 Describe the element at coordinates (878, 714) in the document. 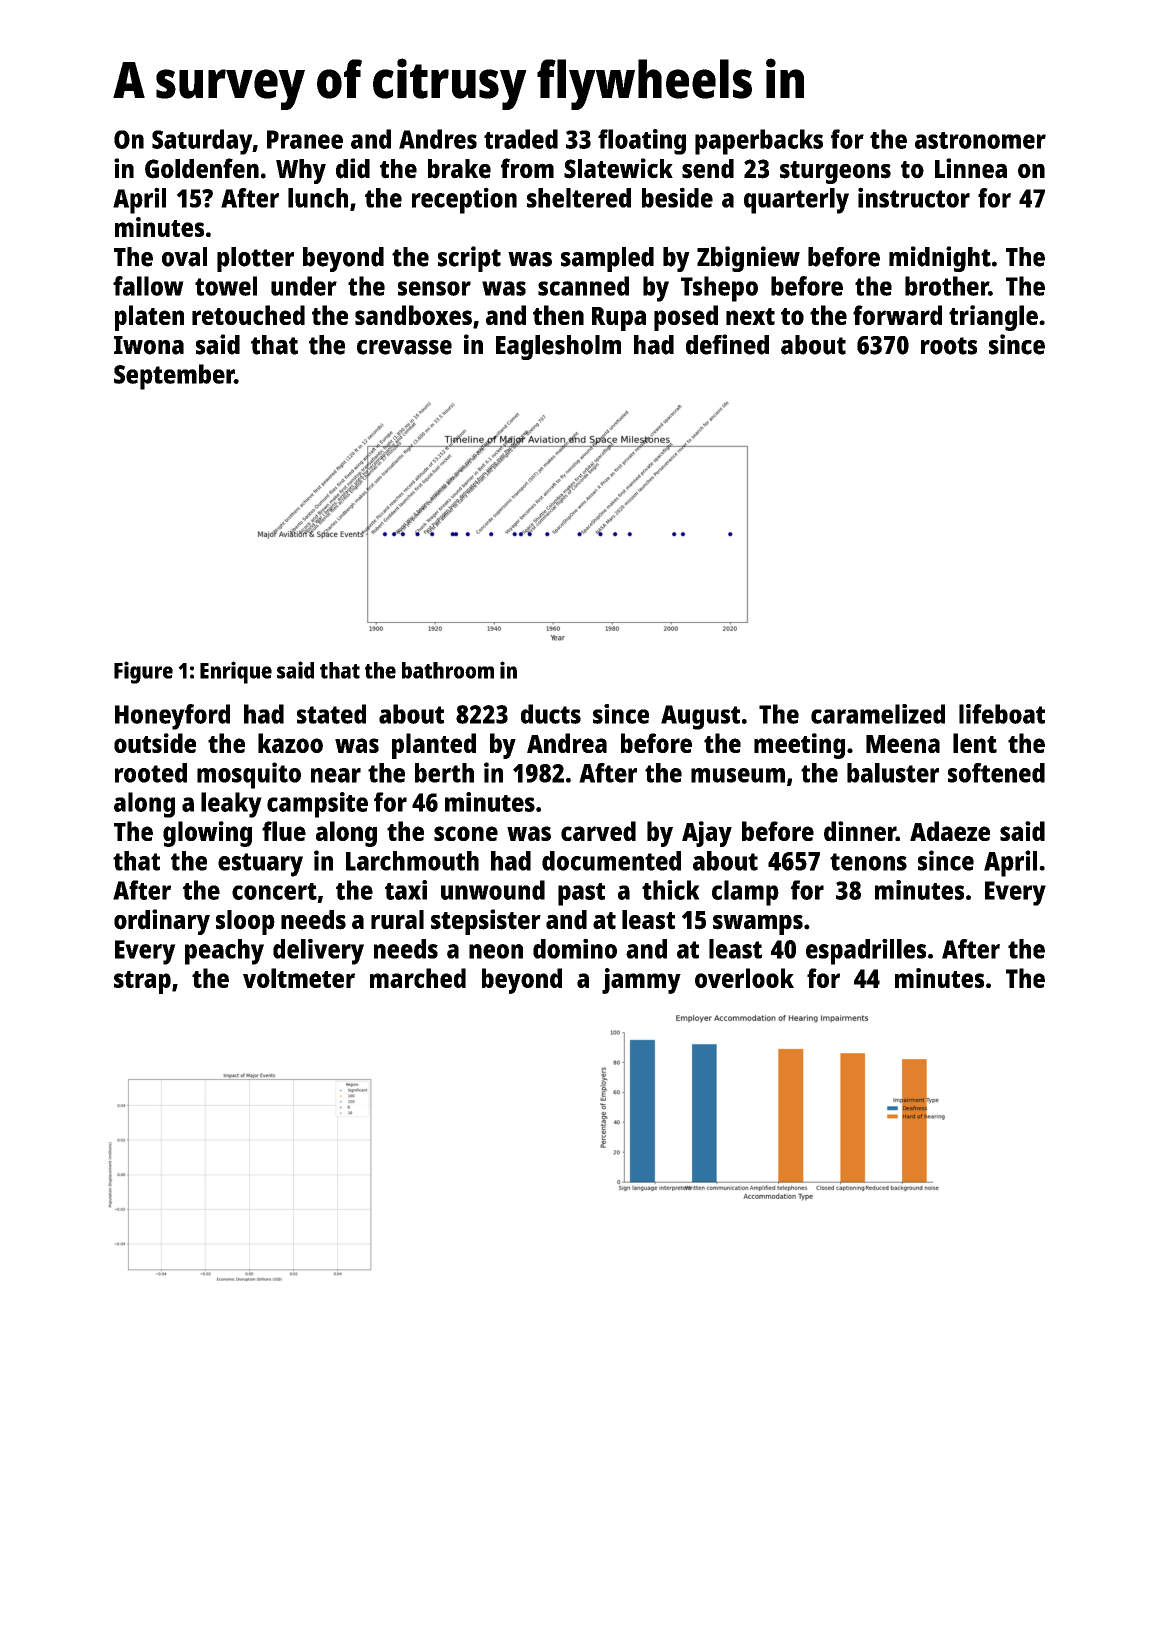

I see `caramelized` at that location.
